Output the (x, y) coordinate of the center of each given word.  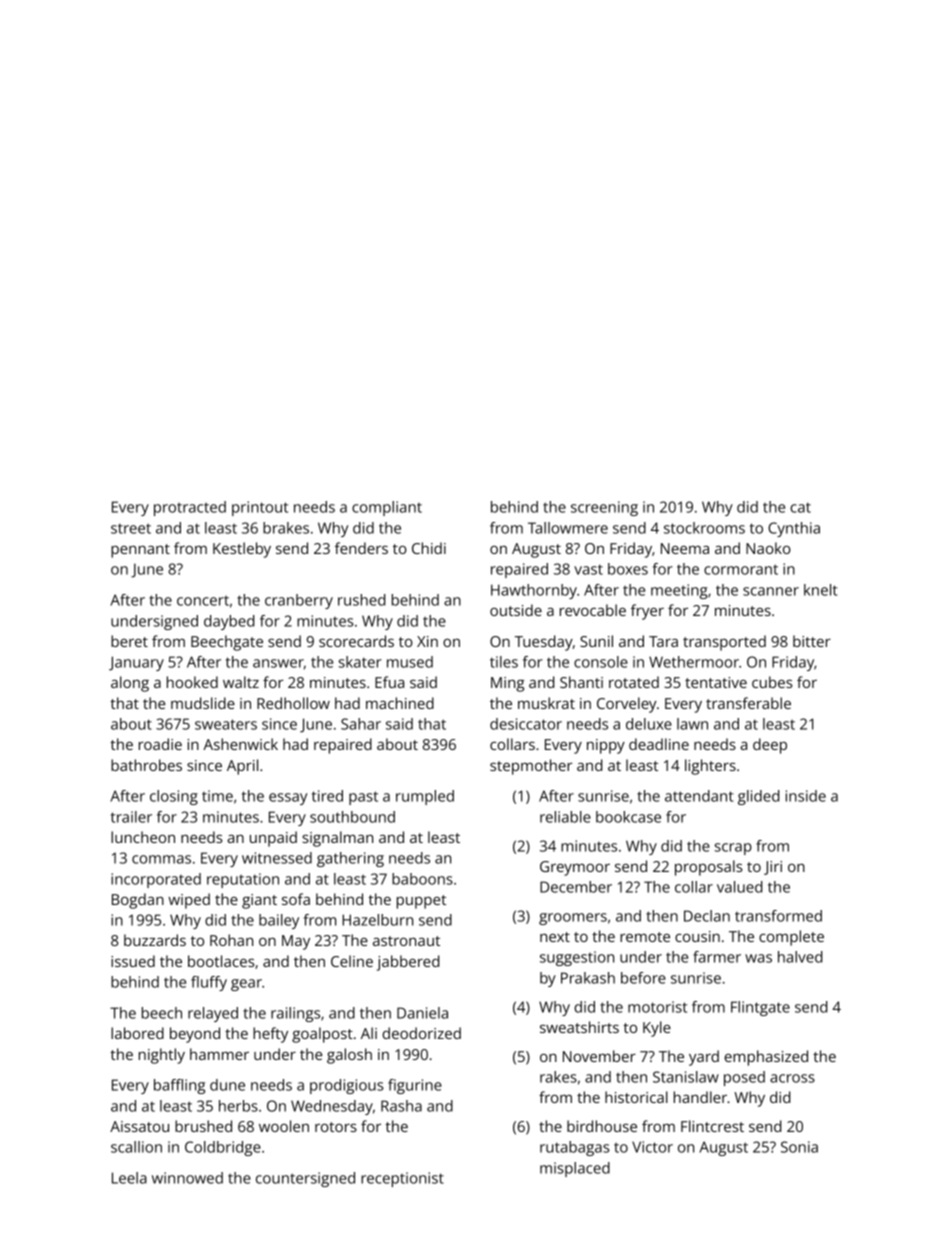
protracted (190, 508)
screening (604, 508)
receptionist (402, 1179)
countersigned (305, 1179)
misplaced (575, 1169)
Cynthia (794, 529)
